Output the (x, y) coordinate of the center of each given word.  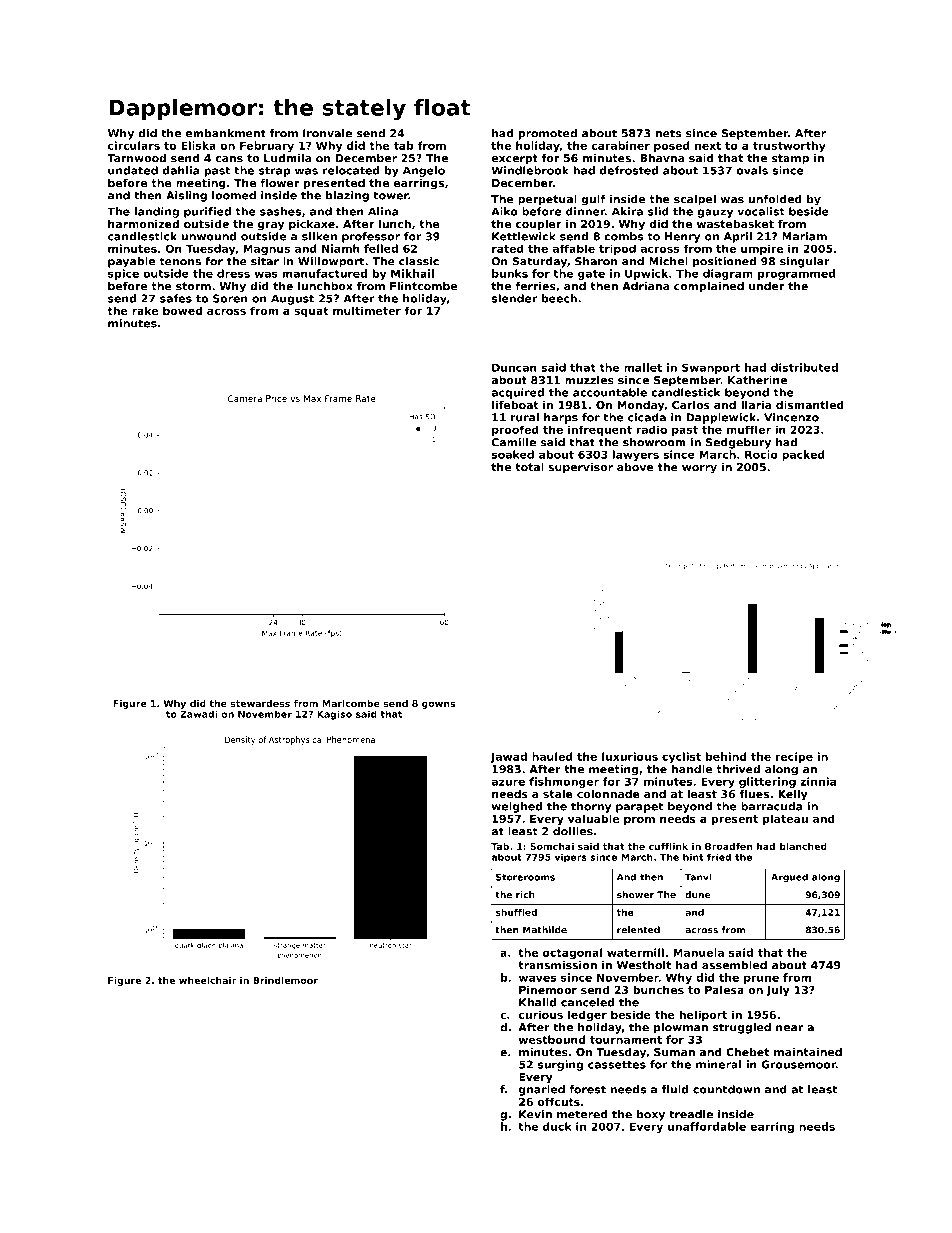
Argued (789, 878)
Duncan (514, 367)
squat (311, 312)
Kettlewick (524, 236)
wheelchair (208, 980)
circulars (134, 145)
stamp (790, 159)
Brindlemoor (285, 980)
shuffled (516, 912)
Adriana (645, 286)
